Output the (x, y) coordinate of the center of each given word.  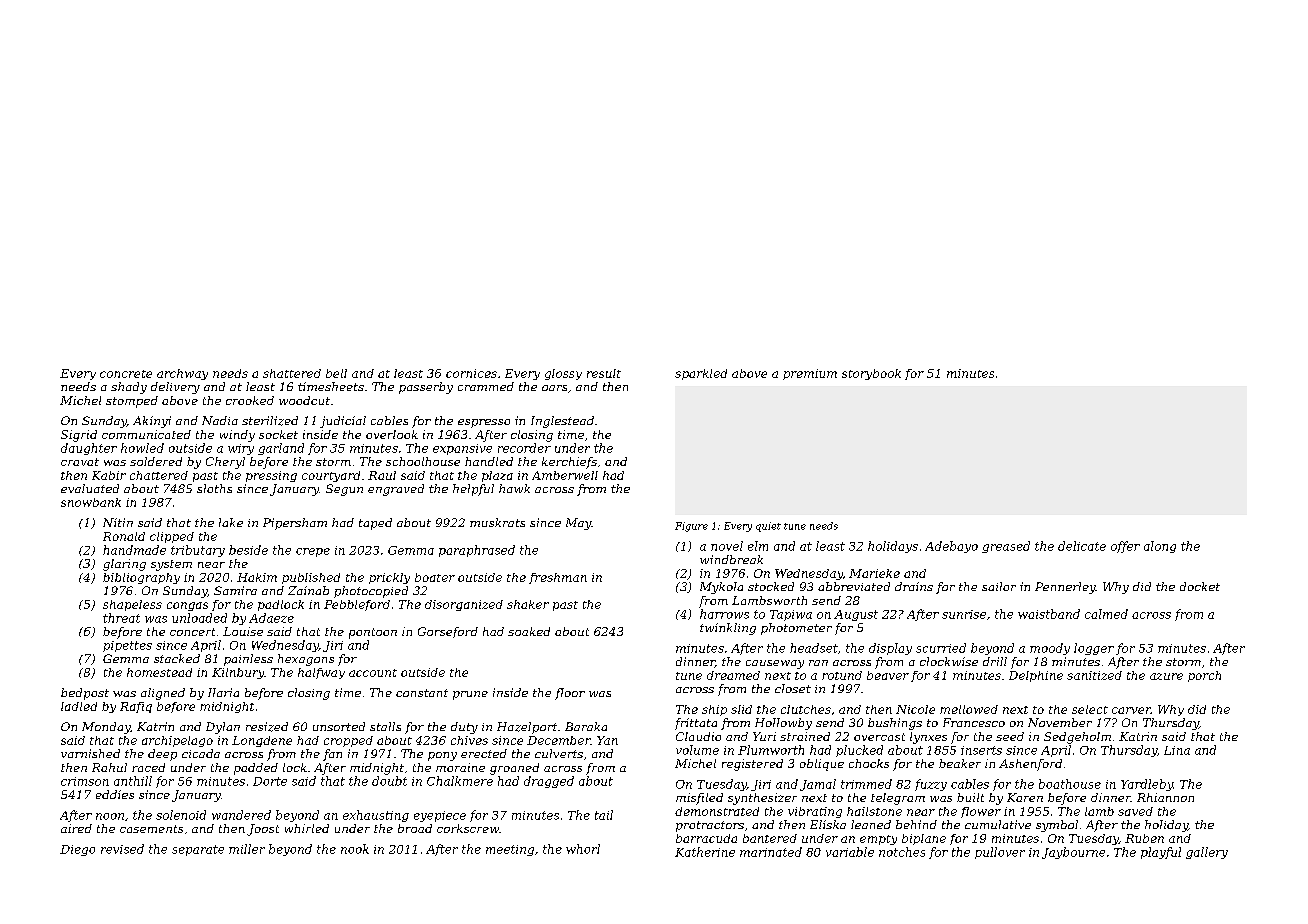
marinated (771, 852)
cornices (471, 373)
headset (814, 648)
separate (198, 850)
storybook (871, 374)
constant (422, 693)
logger (1094, 649)
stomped (132, 402)
